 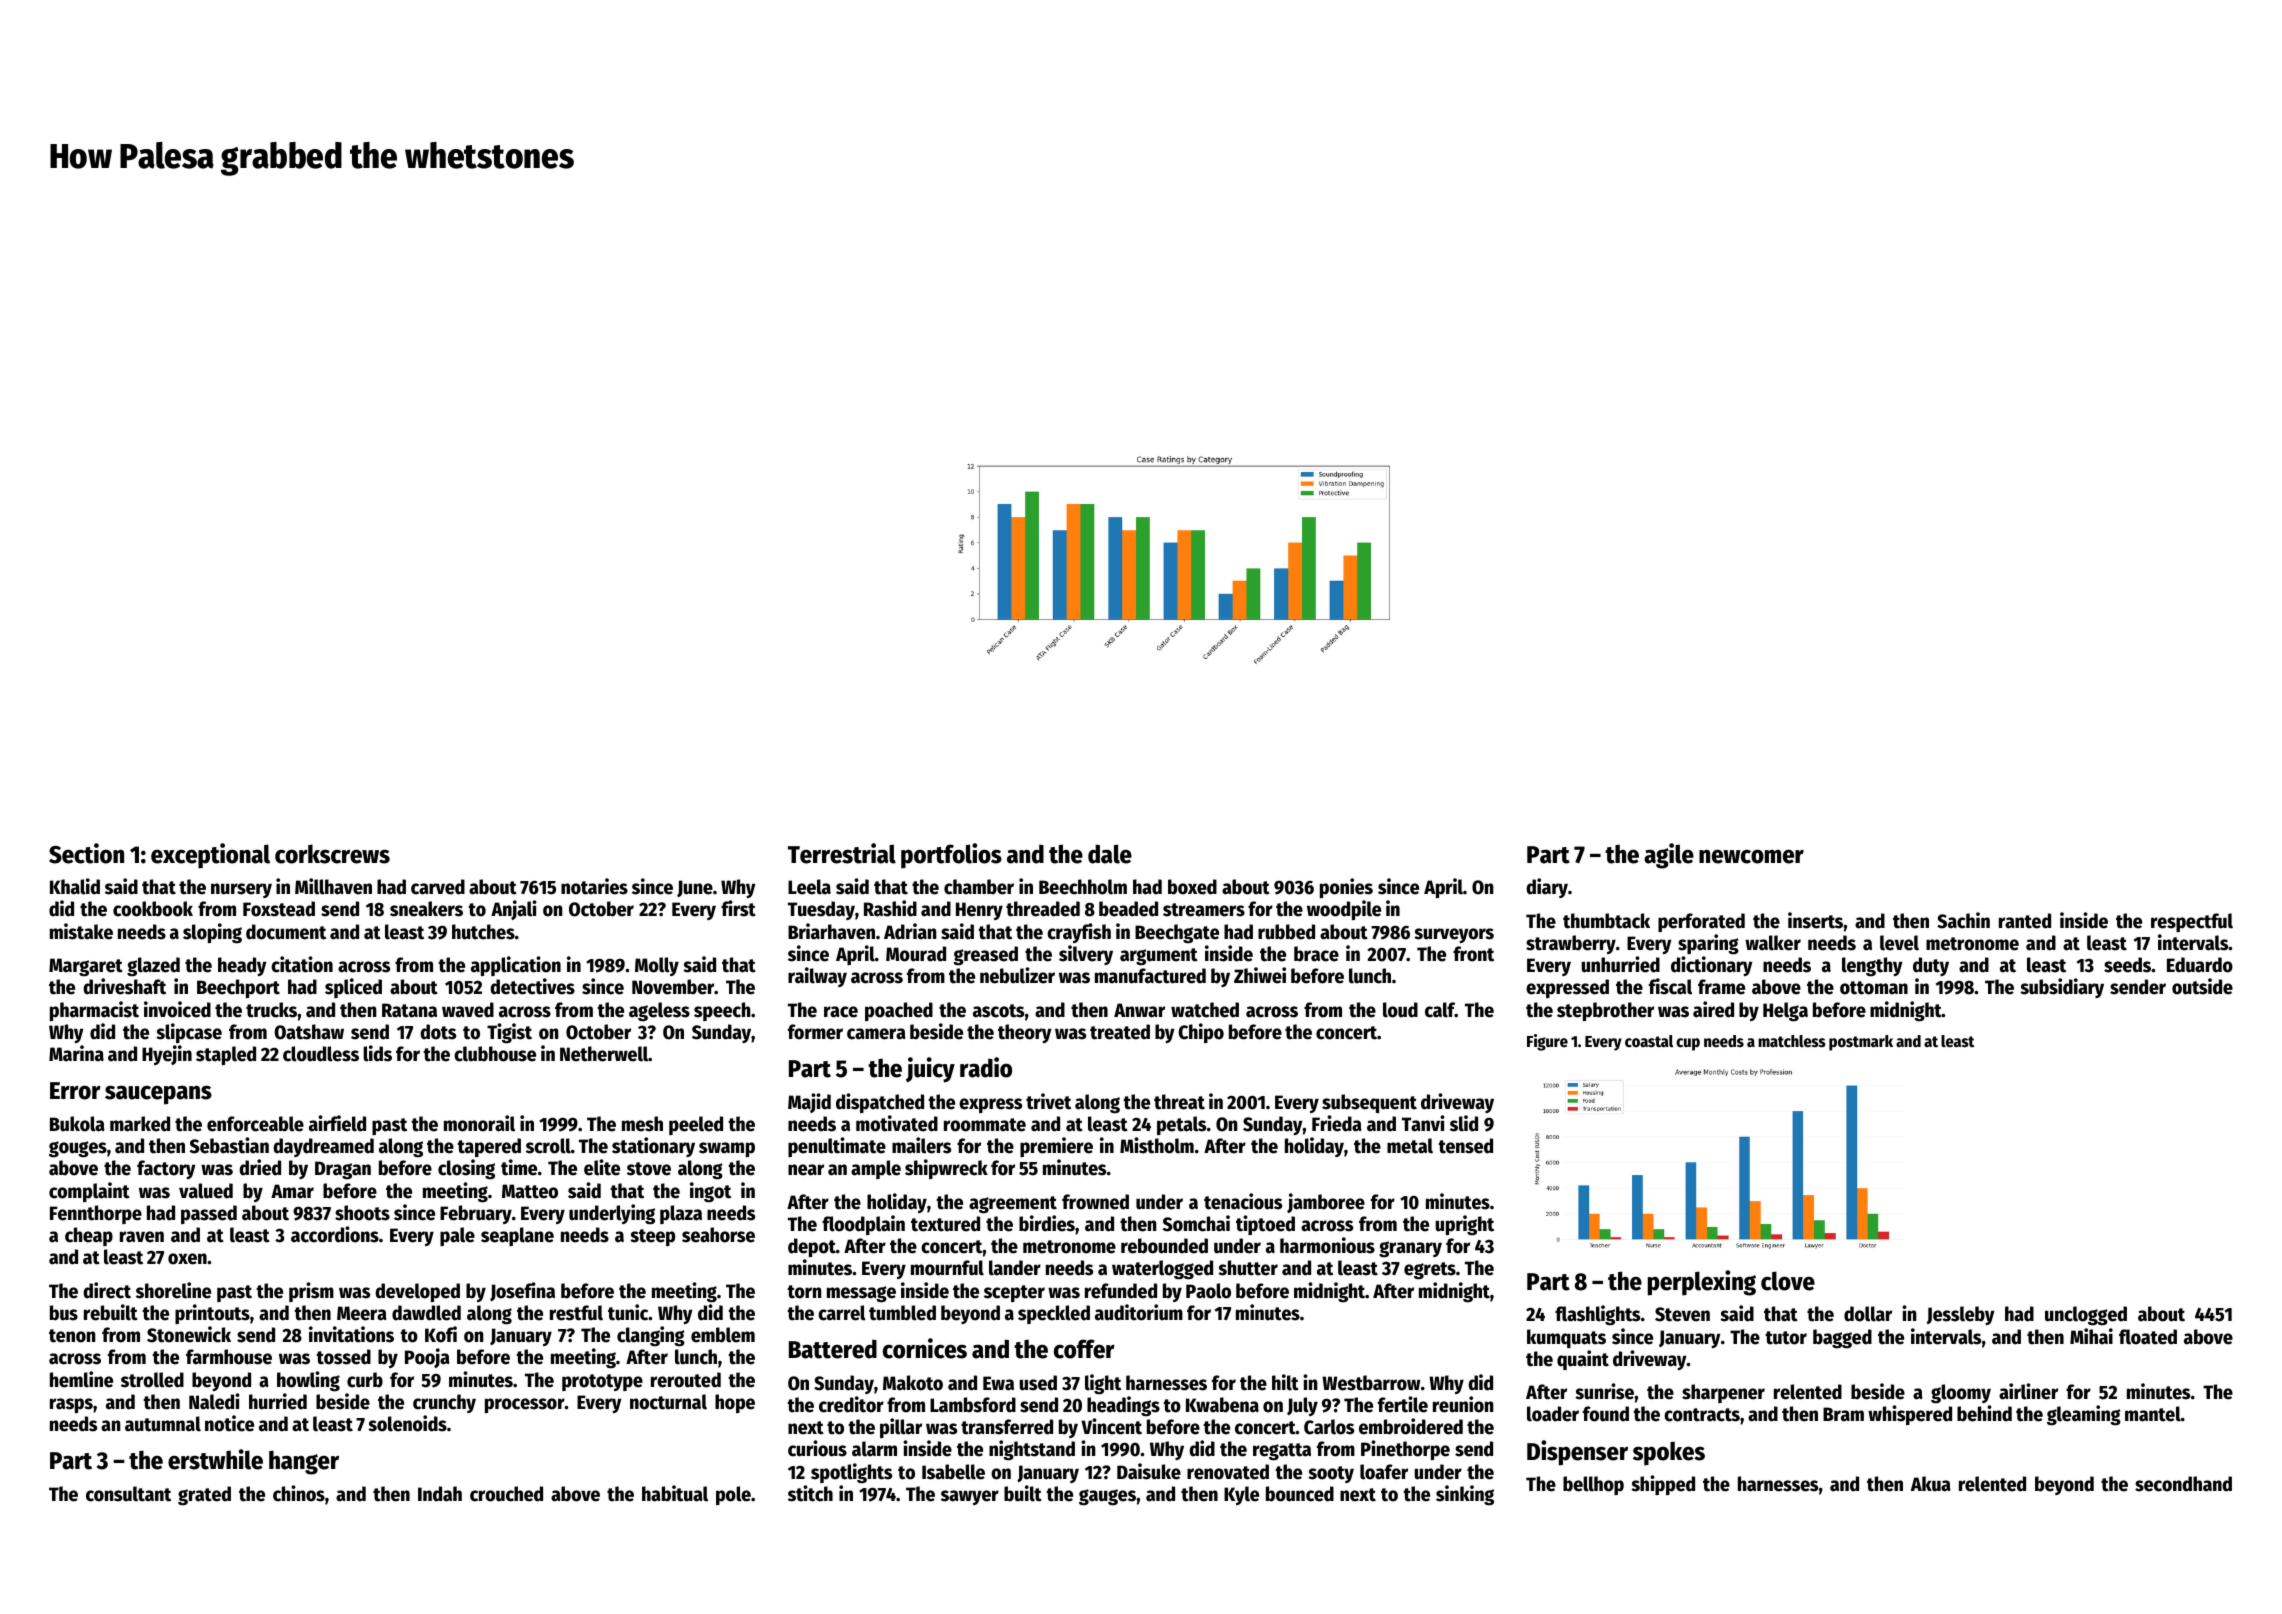 I want to click on dale, so click(x=1110, y=854).
